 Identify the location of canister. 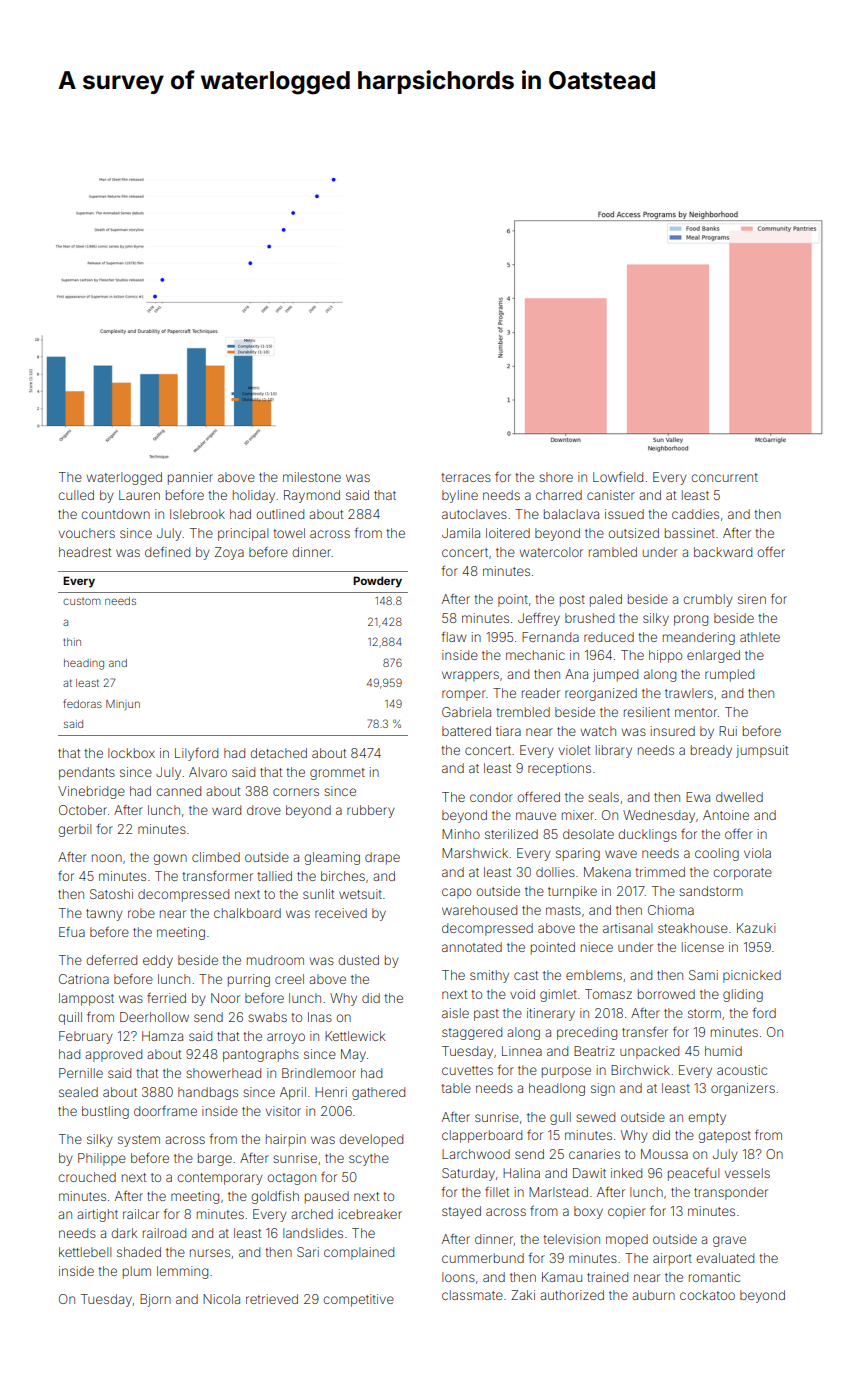
(611, 495).
